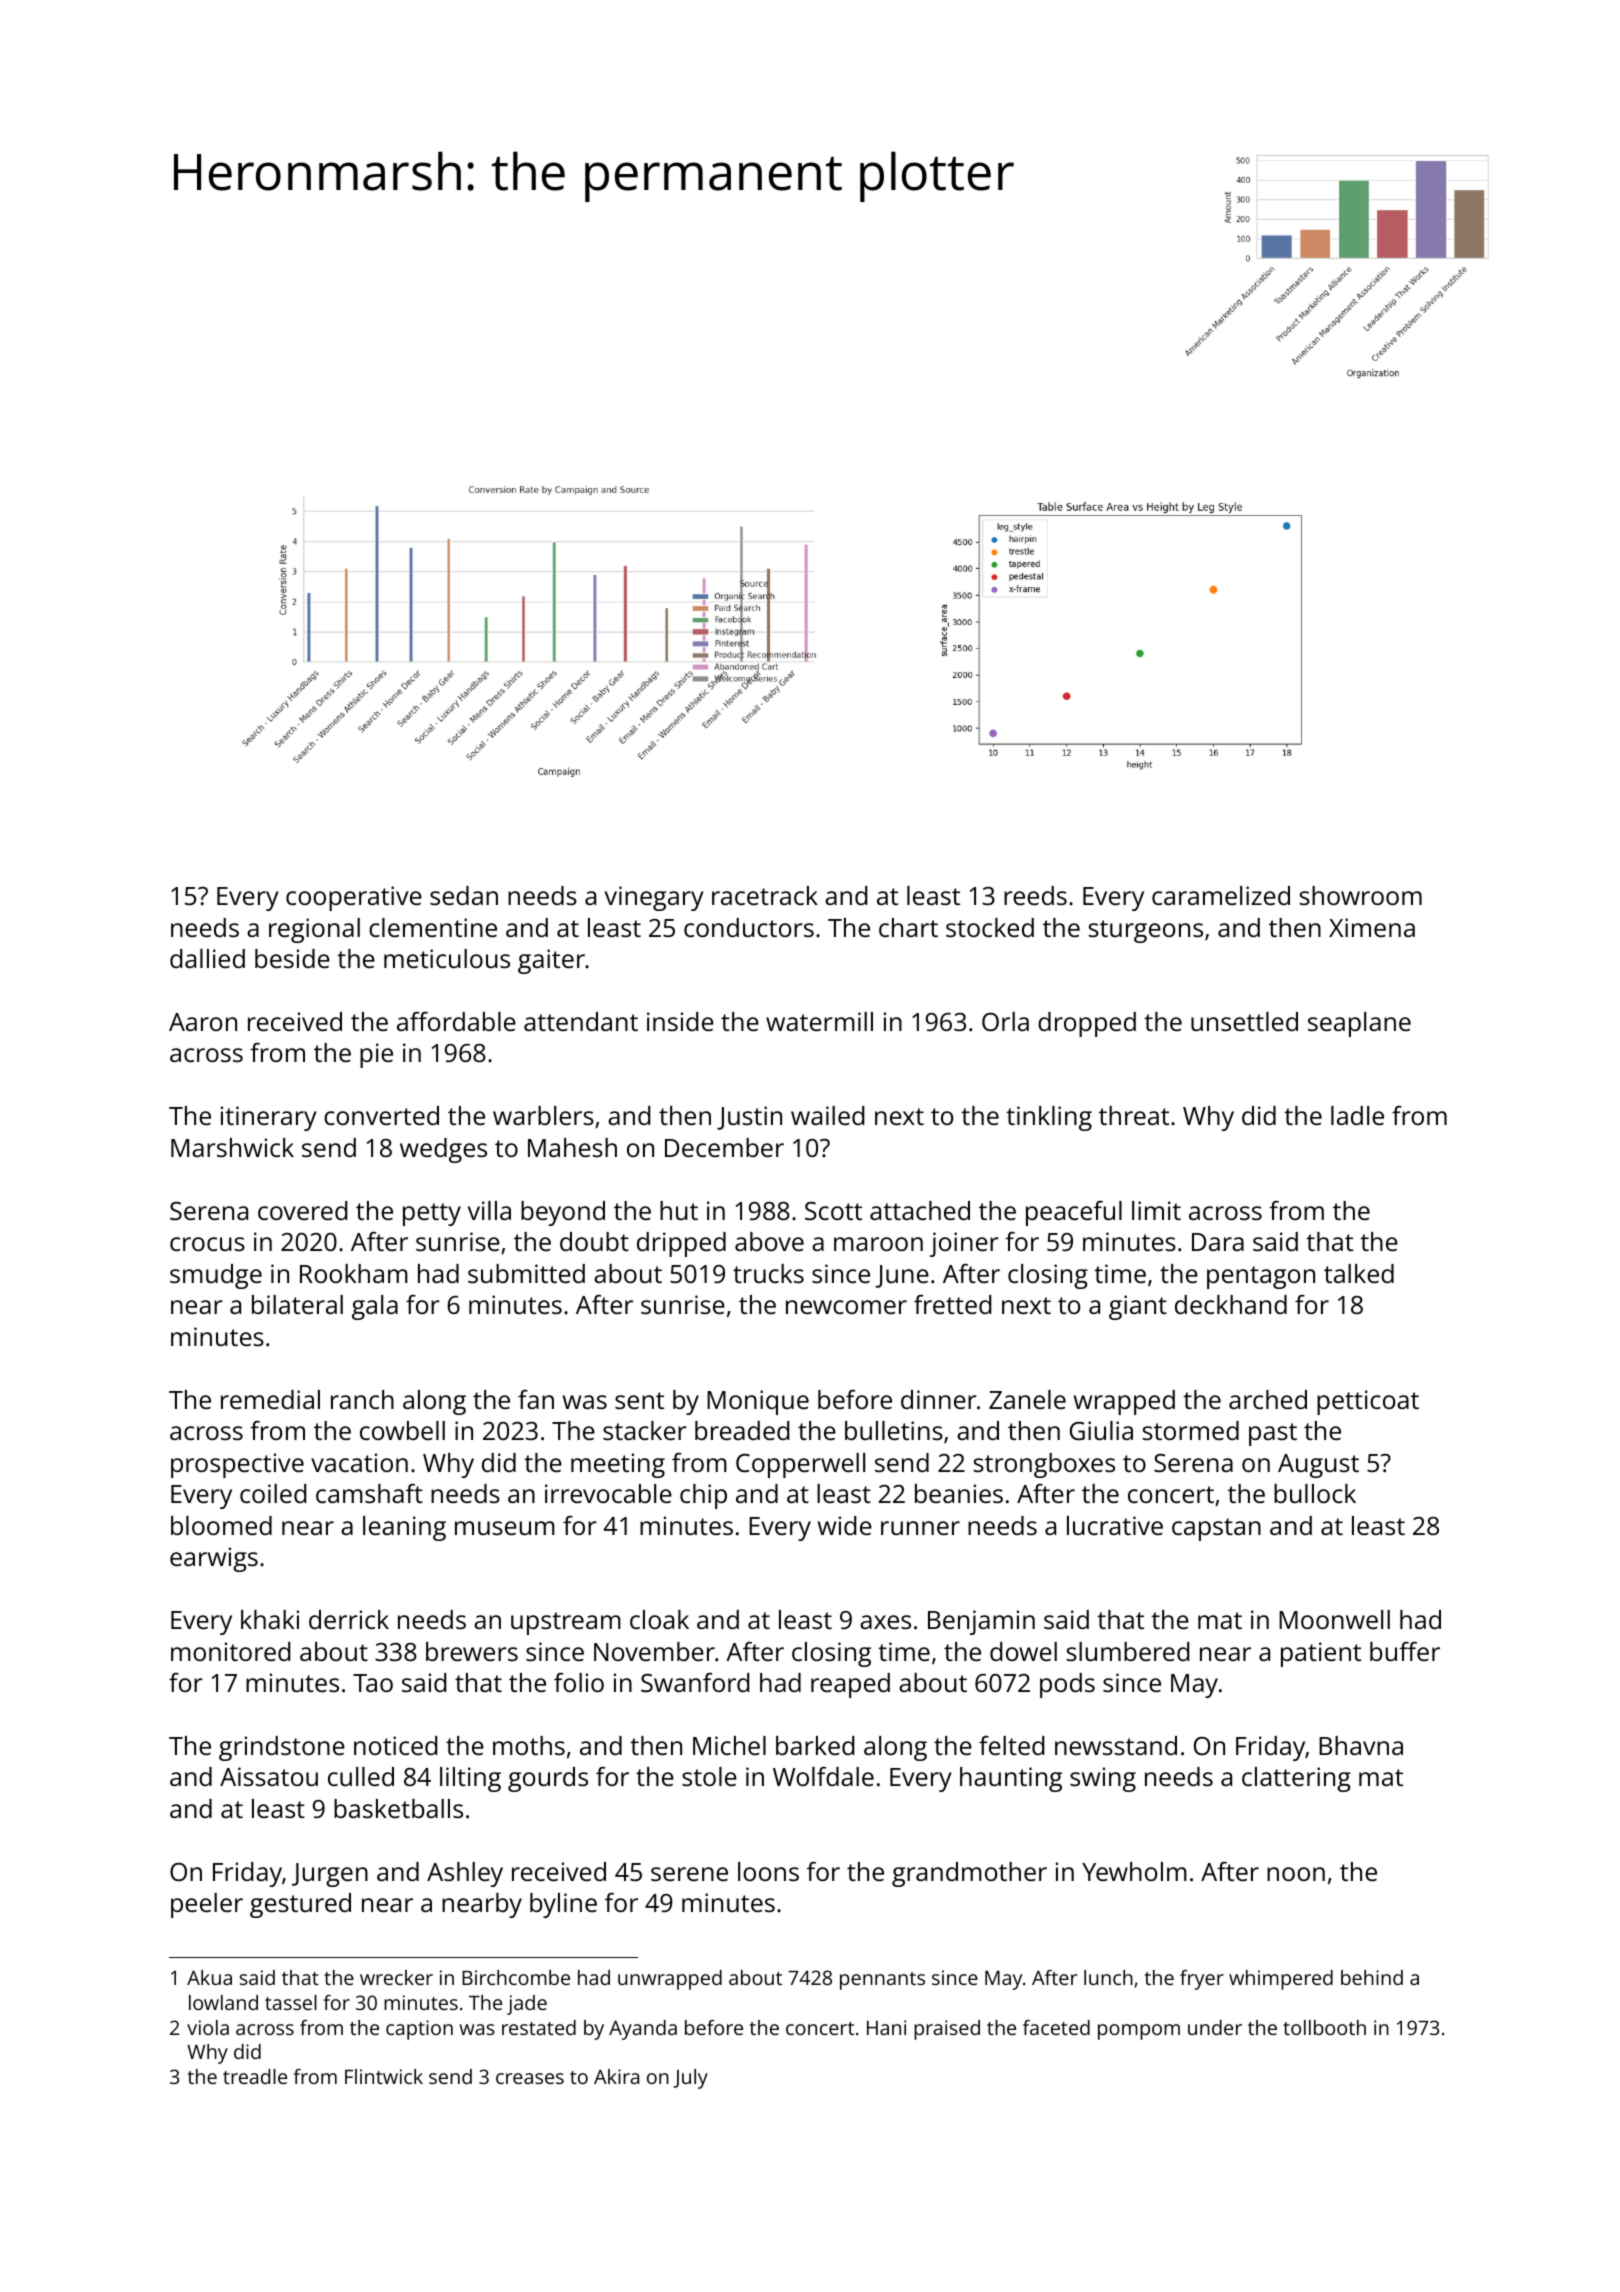  What do you see at coordinates (1139, 2032) in the screenshot?
I see `pompom` at bounding box center [1139, 2032].
